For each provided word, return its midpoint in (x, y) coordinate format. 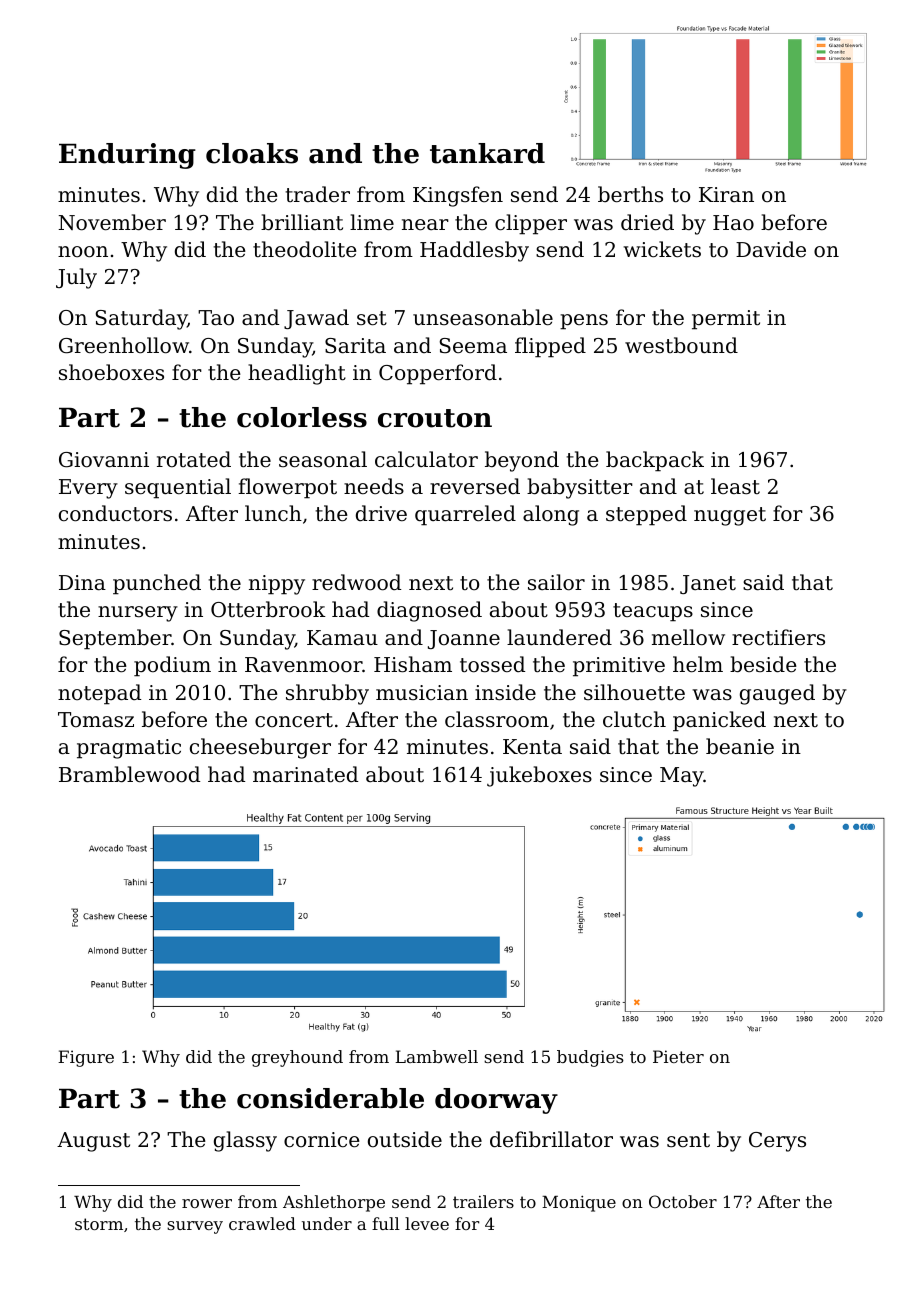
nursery (138, 614)
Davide (771, 249)
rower (207, 1203)
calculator (426, 459)
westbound (681, 345)
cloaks (252, 153)
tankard (487, 153)
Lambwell (436, 1056)
